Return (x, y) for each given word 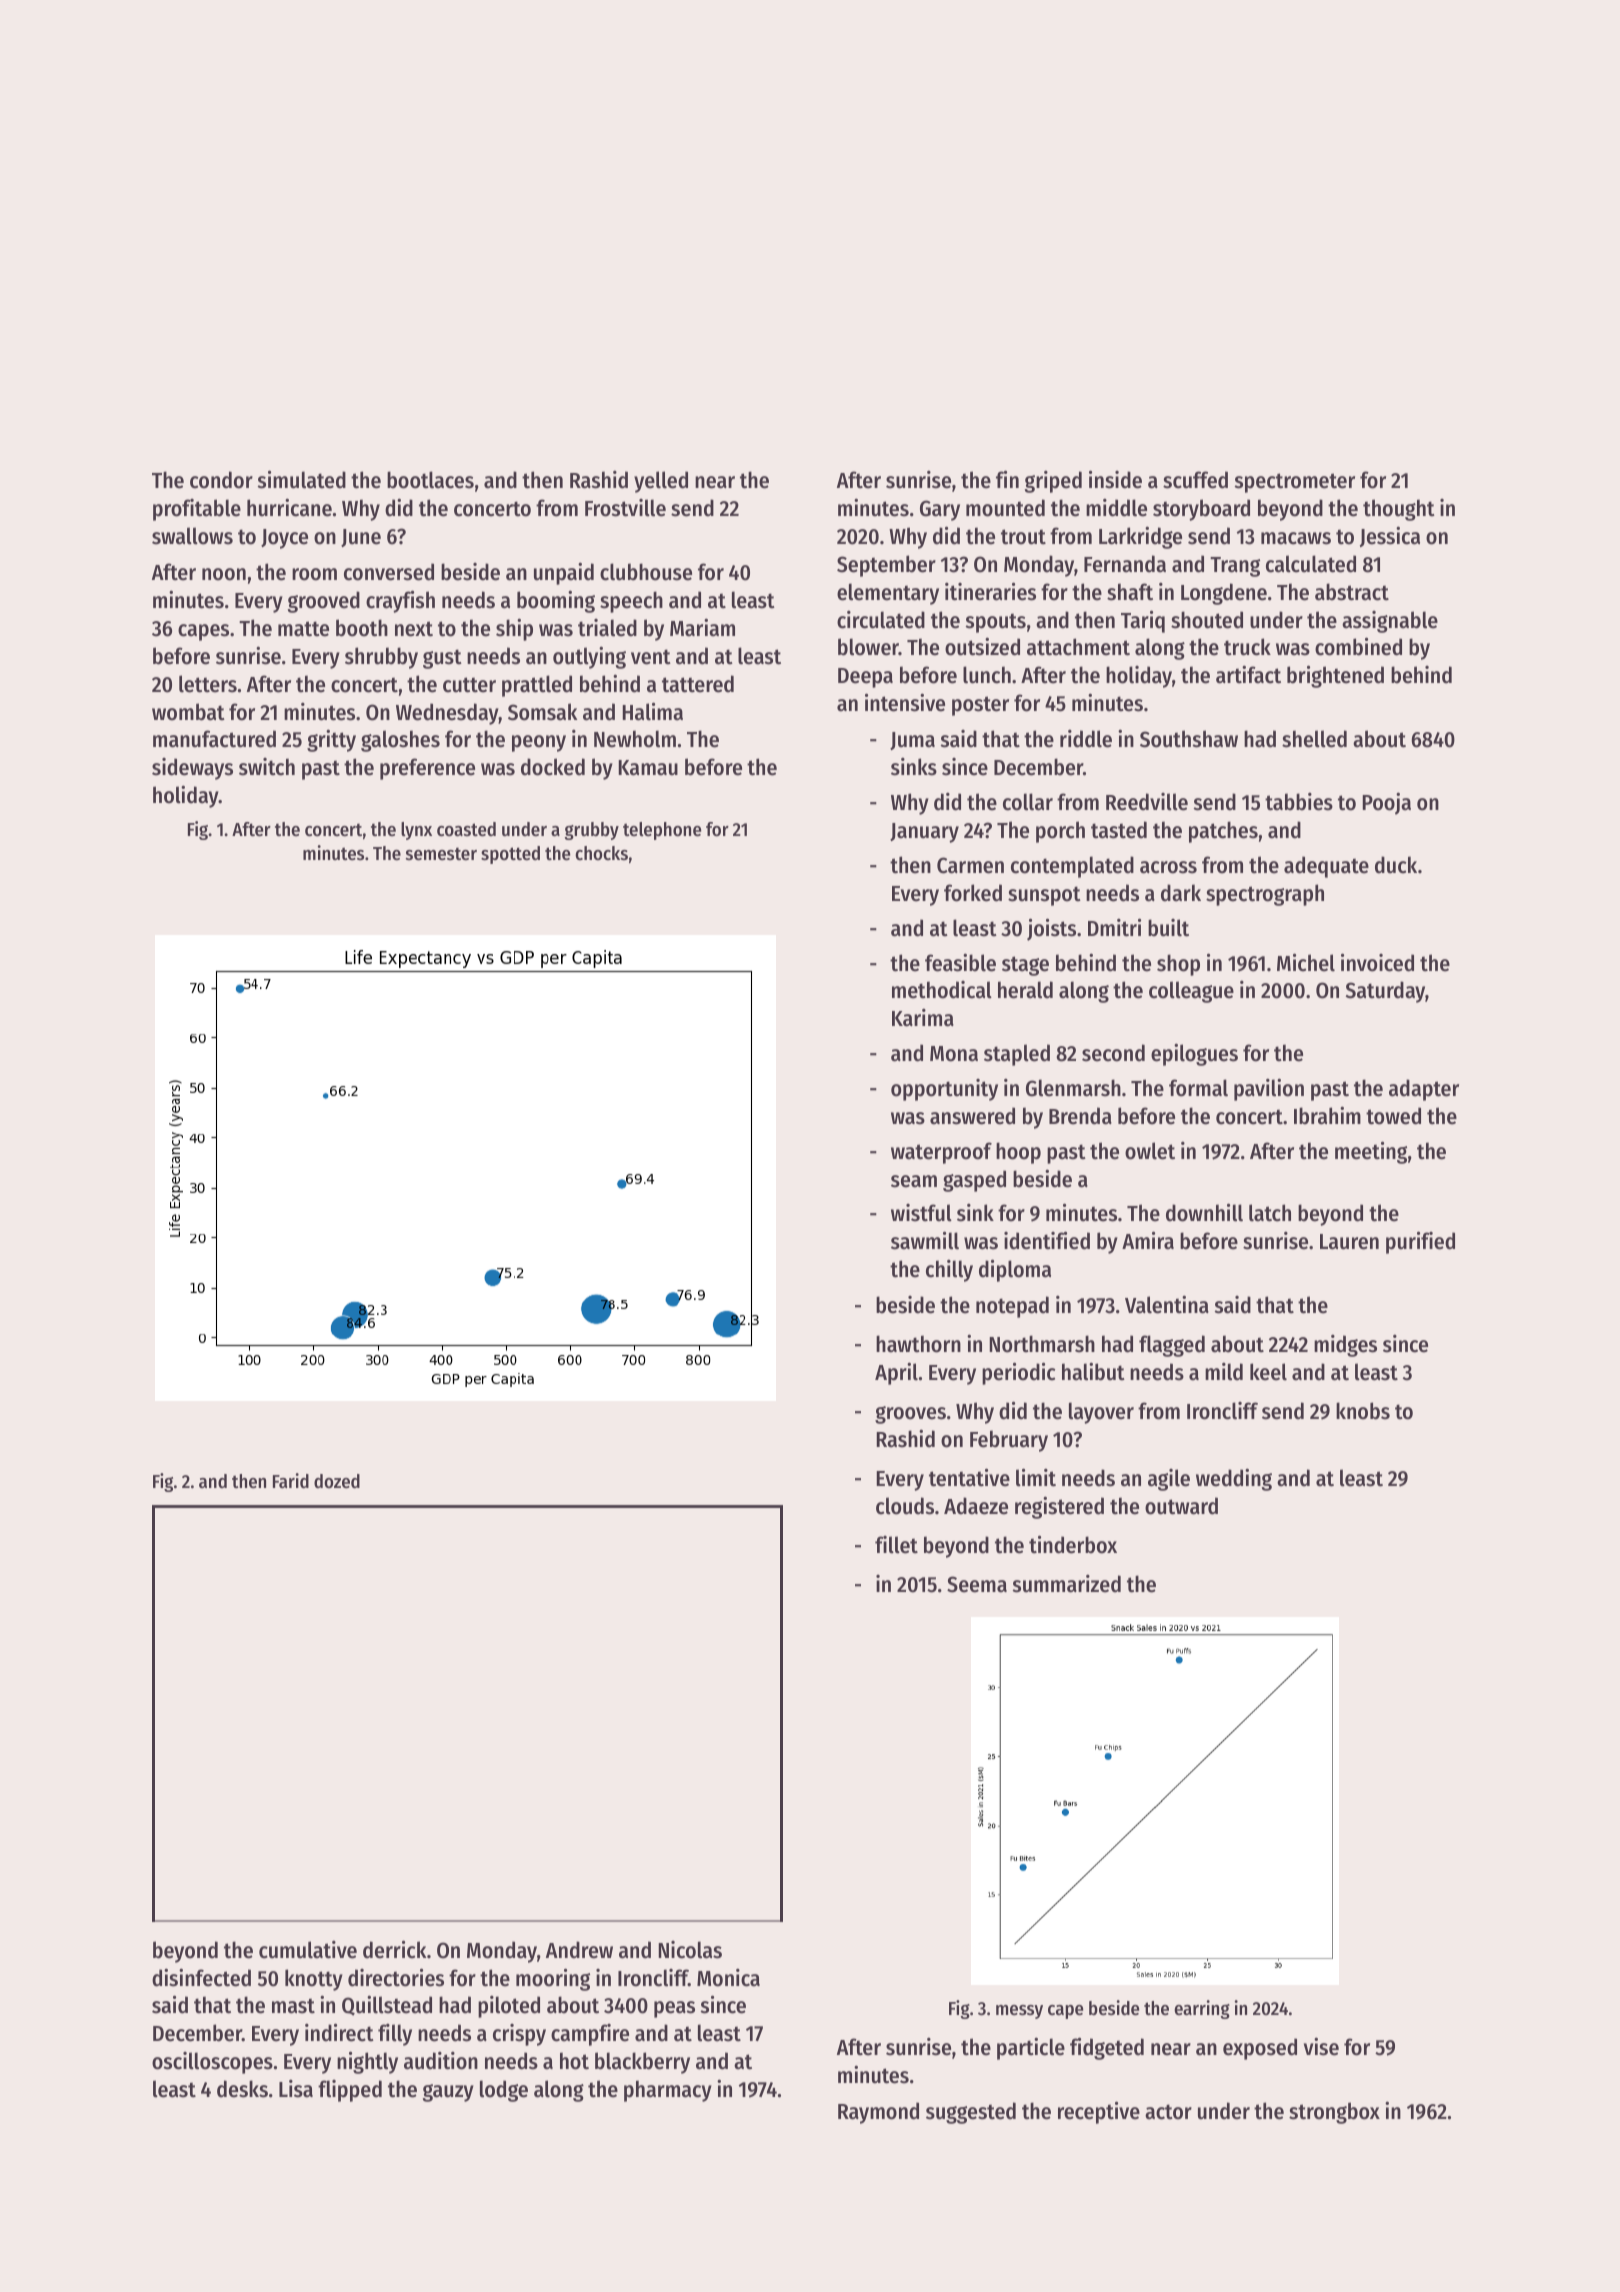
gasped (974, 1181)
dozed (337, 1481)
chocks (601, 853)
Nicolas (690, 1950)
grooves (910, 1415)
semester (441, 854)
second (1113, 1053)
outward (1181, 1506)
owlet (1150, 1151)
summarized (1067, 1583)
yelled (661, 482)
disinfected (201, 1977)
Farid (291, 1481)
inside (1115, 479)
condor (221, 480)
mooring (553, 1979)
